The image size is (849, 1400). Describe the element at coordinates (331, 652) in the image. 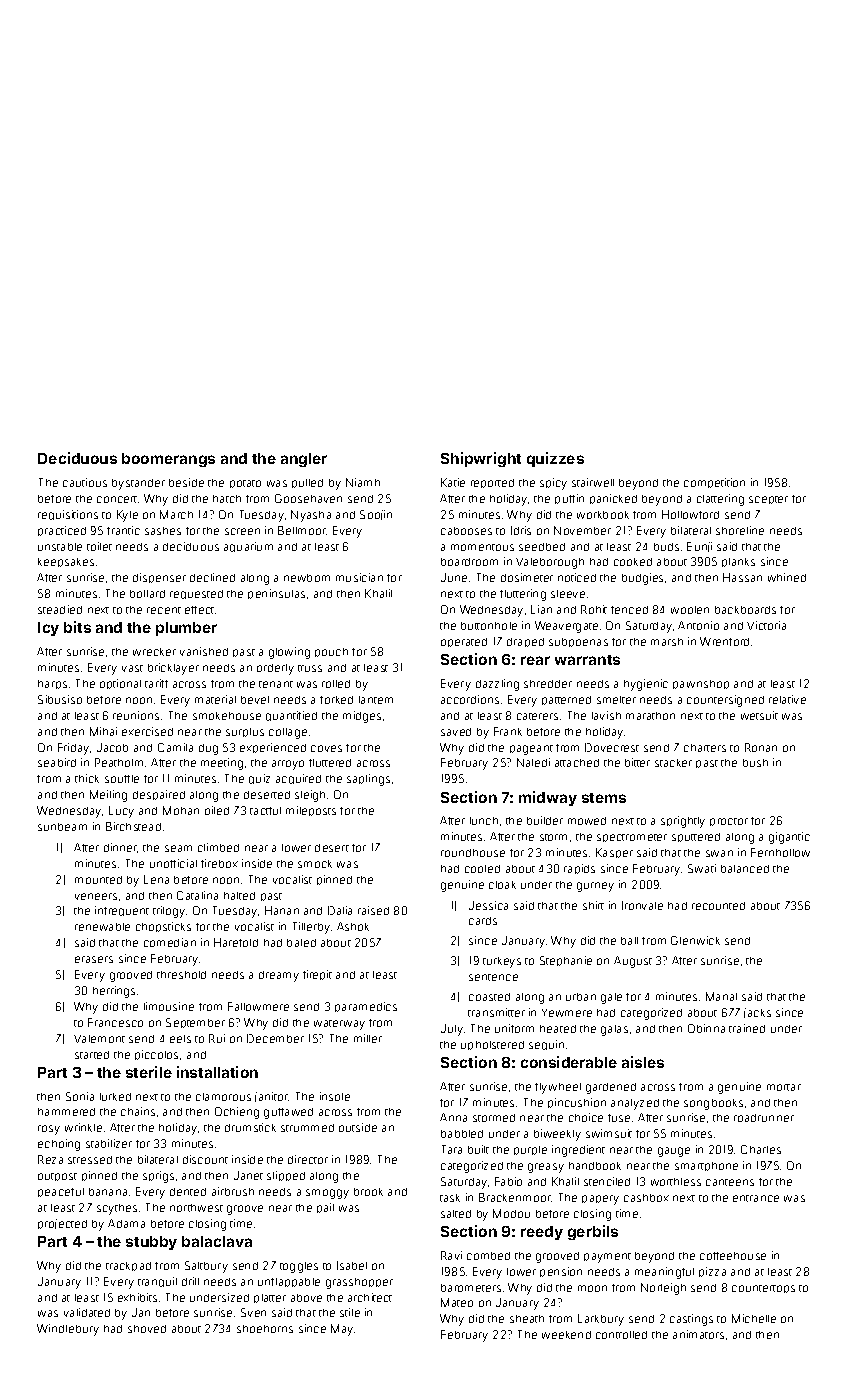

I see `pouch` at that location.
